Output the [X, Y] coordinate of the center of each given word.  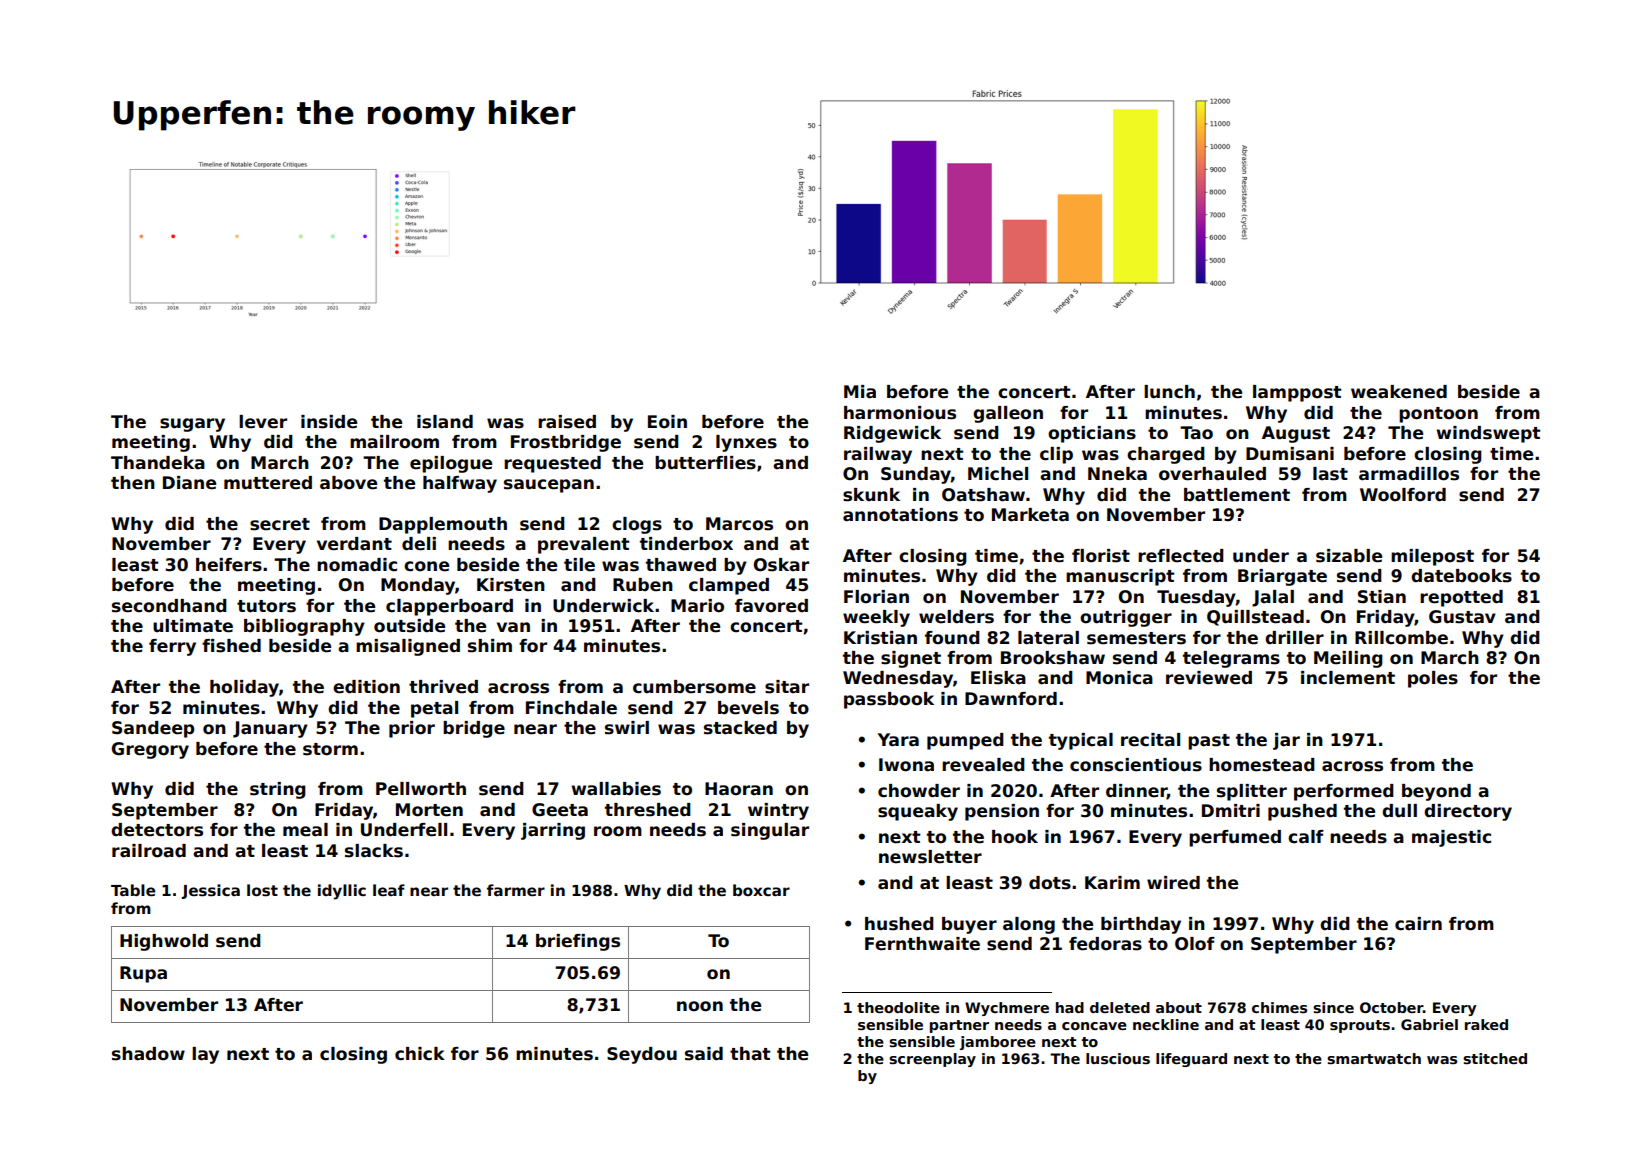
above [348, 483]
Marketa [1030, 515]
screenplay [932, 1060]
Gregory [150, 750]
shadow [148, 1054]
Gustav [1462, 617]
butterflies [705, 463]
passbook [889, 700]
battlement [1237, 495]
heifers [229, 565]
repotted [1461, 598]
